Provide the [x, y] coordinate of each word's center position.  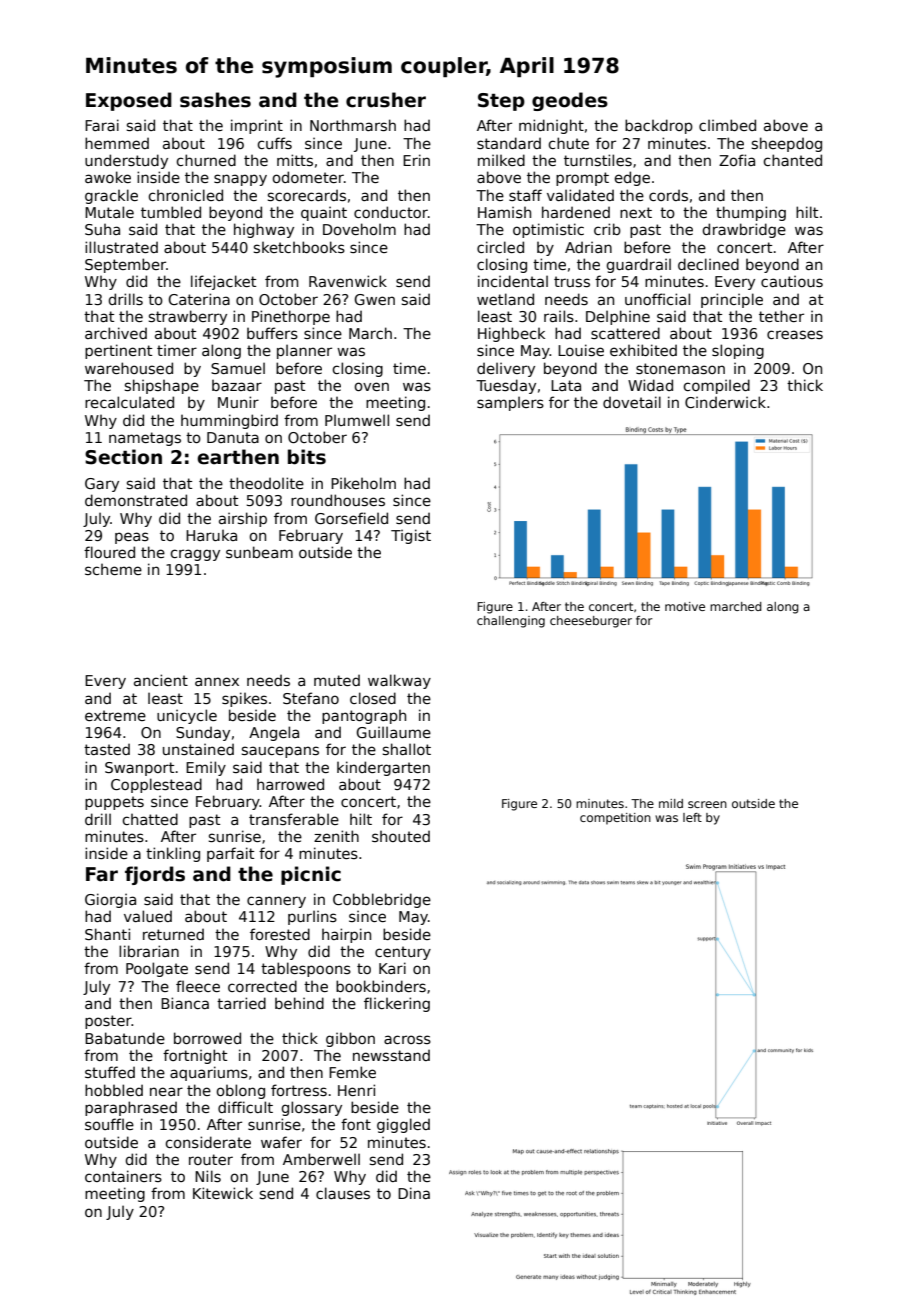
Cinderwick [725, 402]
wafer [281, 1142]
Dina [414, 1193]
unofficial [657, 299]
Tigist [411, 536]
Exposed [129, 101]
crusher [386, 100]
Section [123, 457]
